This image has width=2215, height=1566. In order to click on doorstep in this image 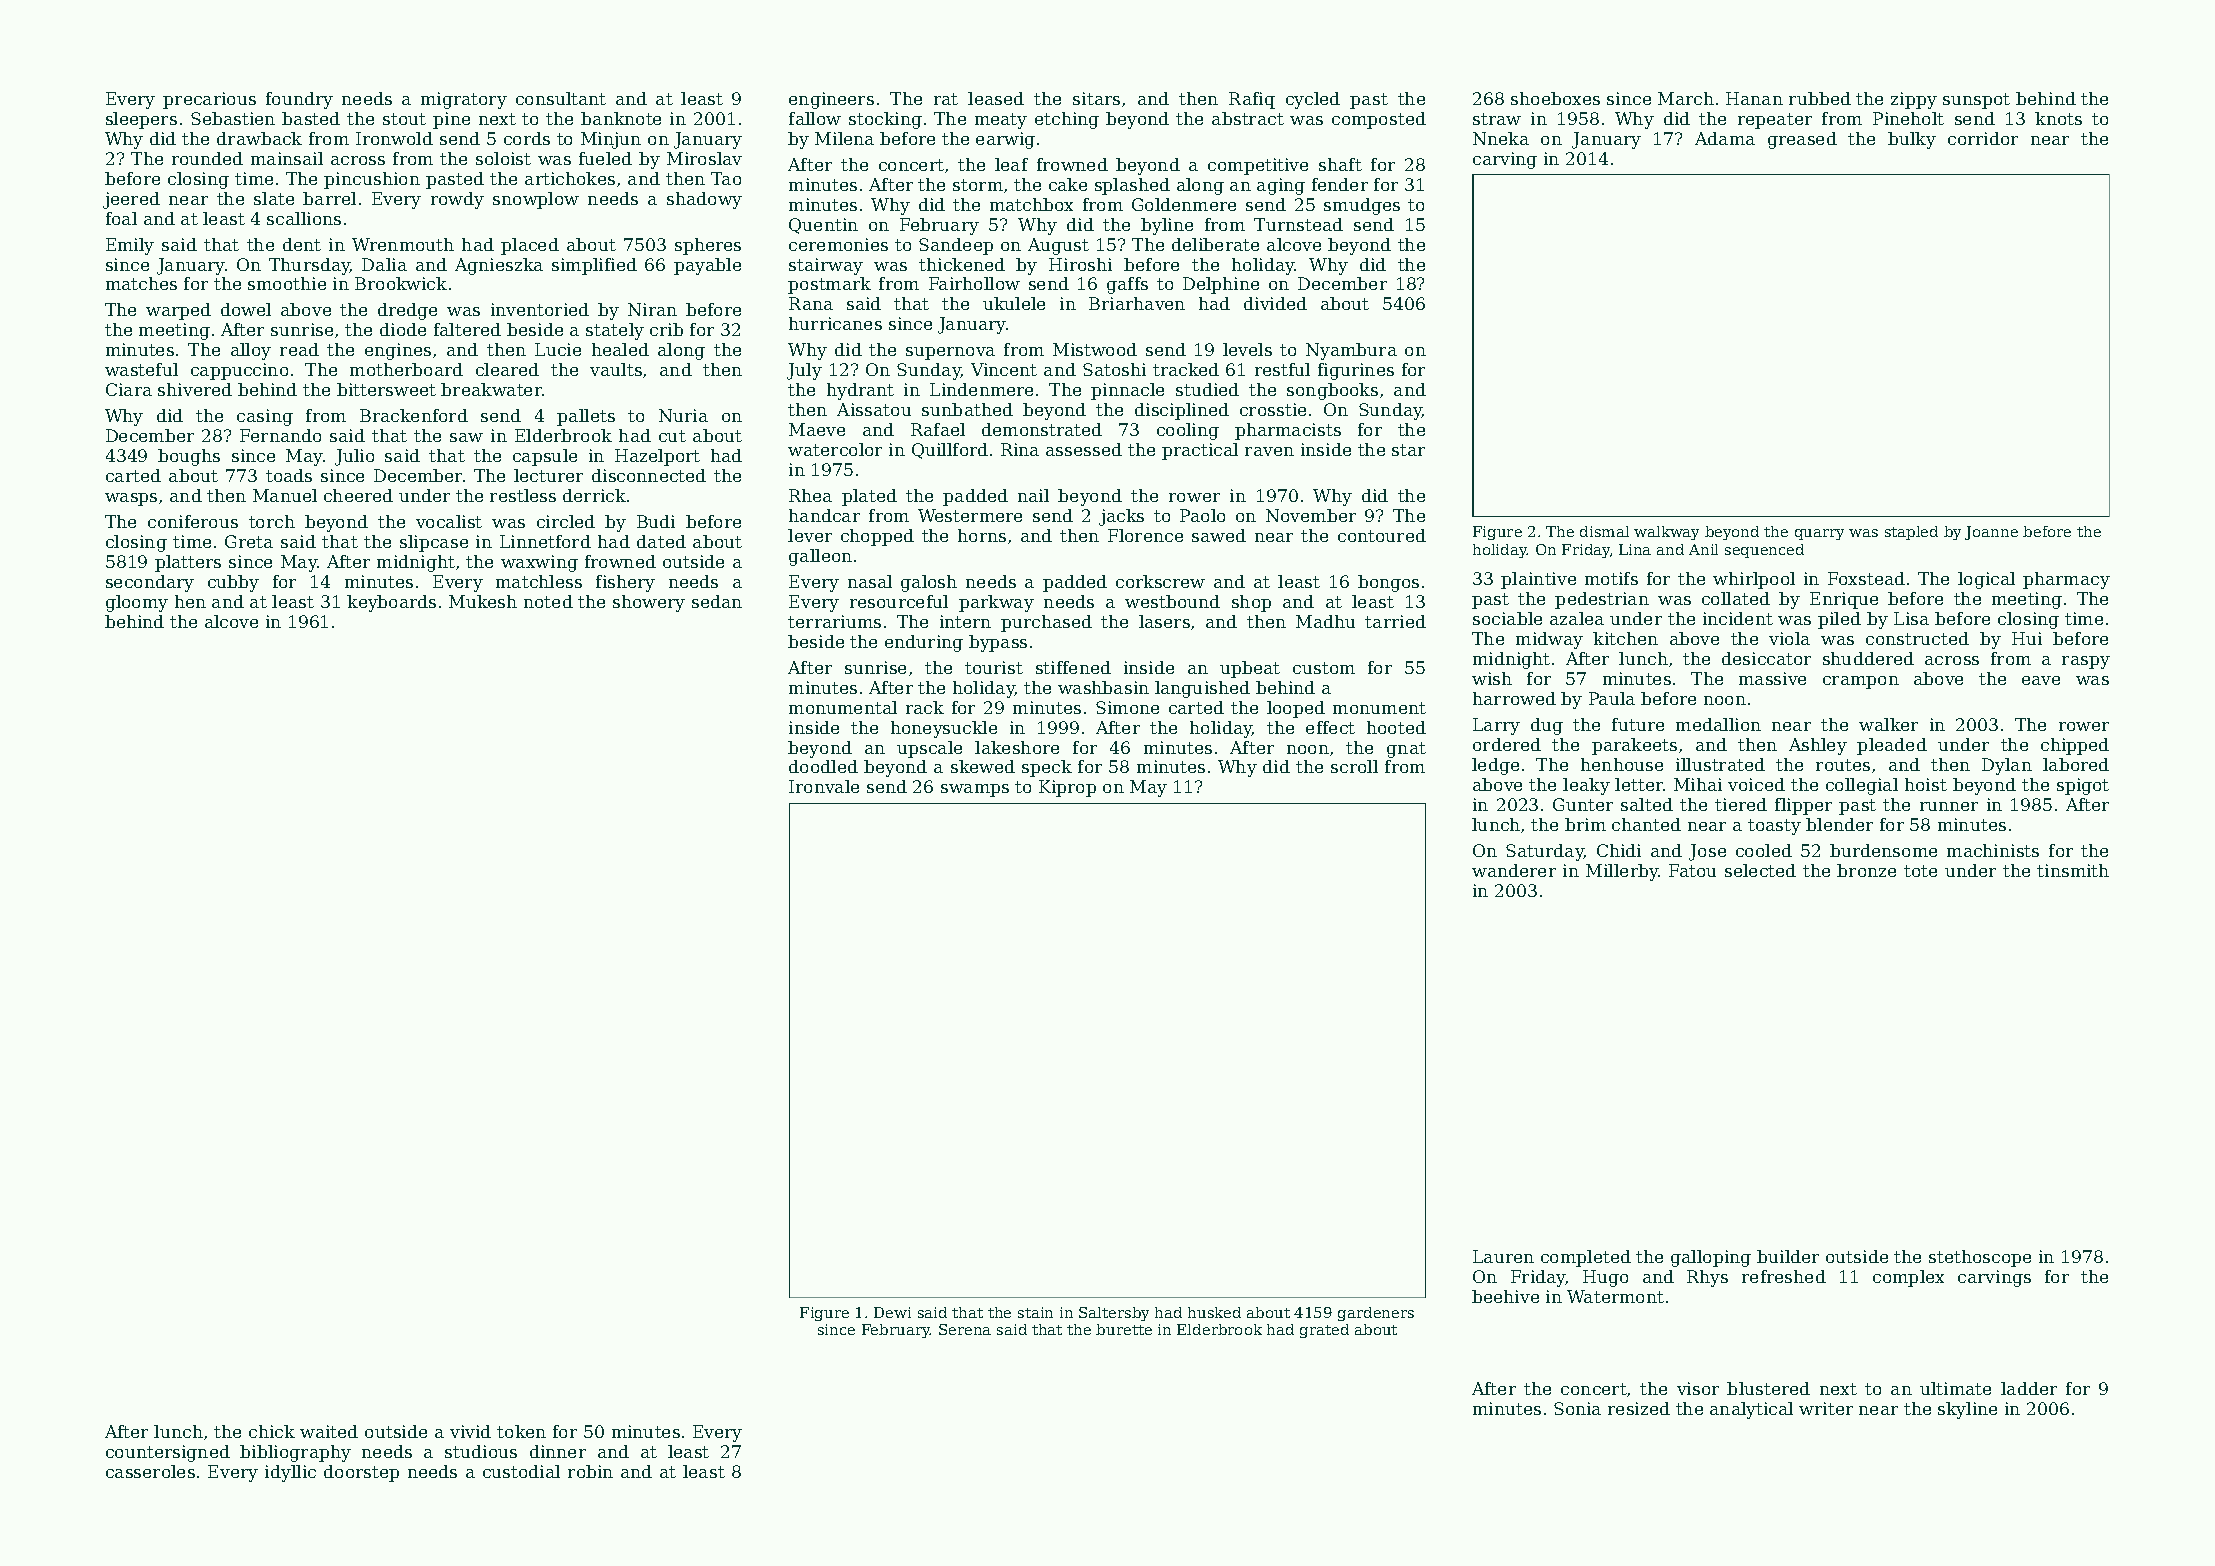, I will do `click(361, 1473)`.
